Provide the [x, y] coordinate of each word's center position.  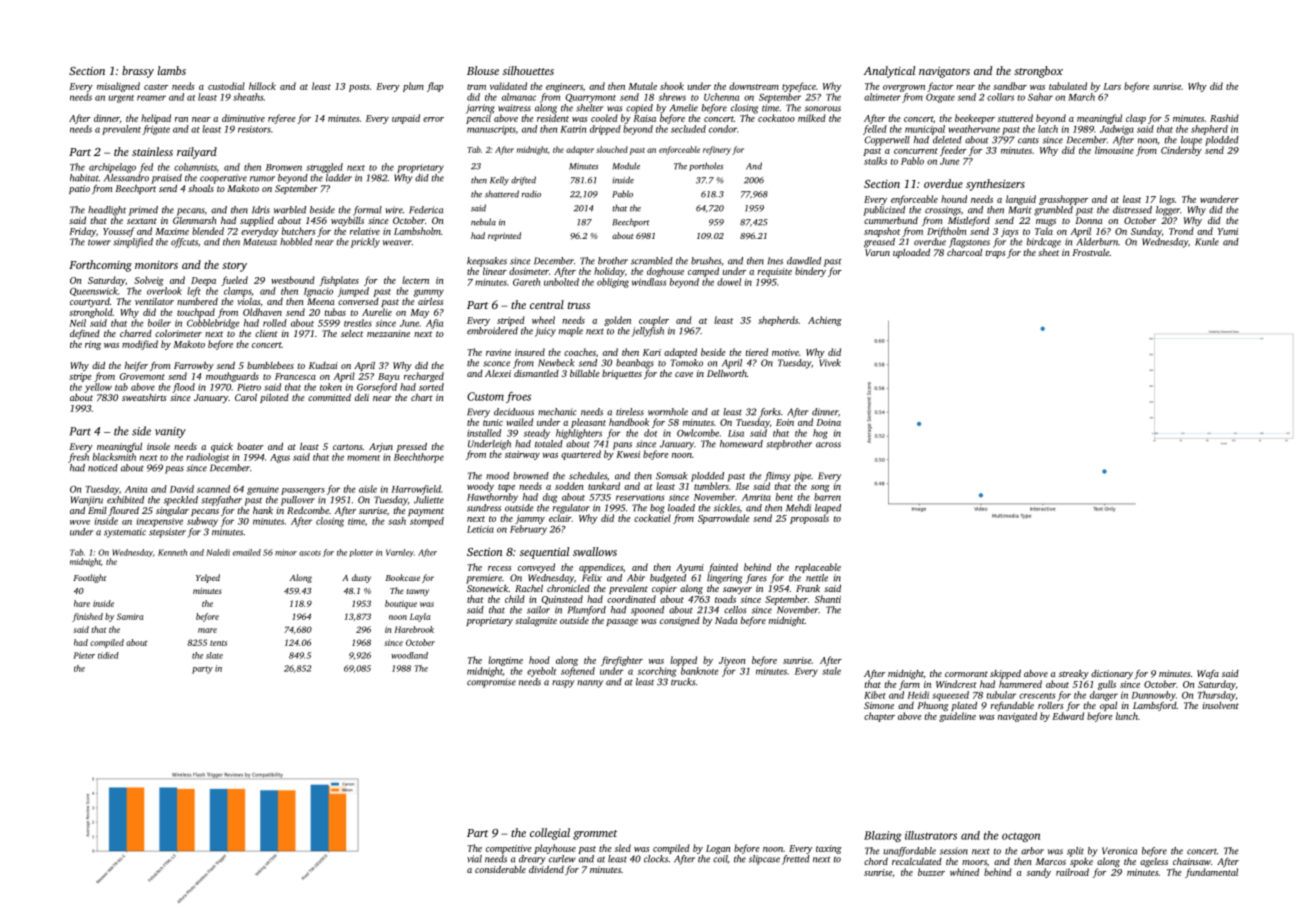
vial [474, 859]
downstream [754, 86]
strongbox [1038, 72]
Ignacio [318, 292]
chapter [879, 717]
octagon [1021, 837]
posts [359, 88]
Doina [828, 422]
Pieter [84, 655]
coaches [580, 352]
